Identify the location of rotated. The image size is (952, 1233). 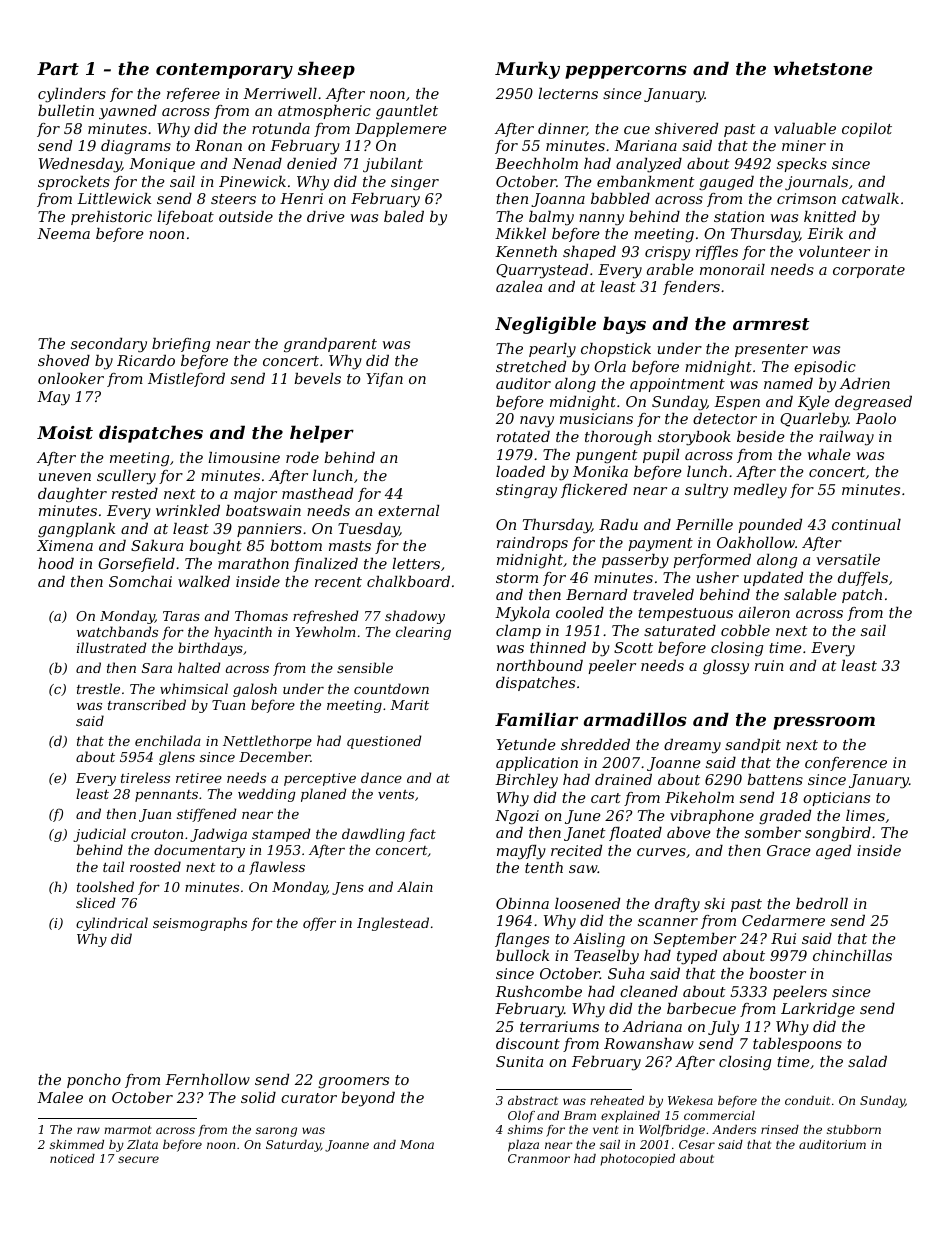
(523, 436).
